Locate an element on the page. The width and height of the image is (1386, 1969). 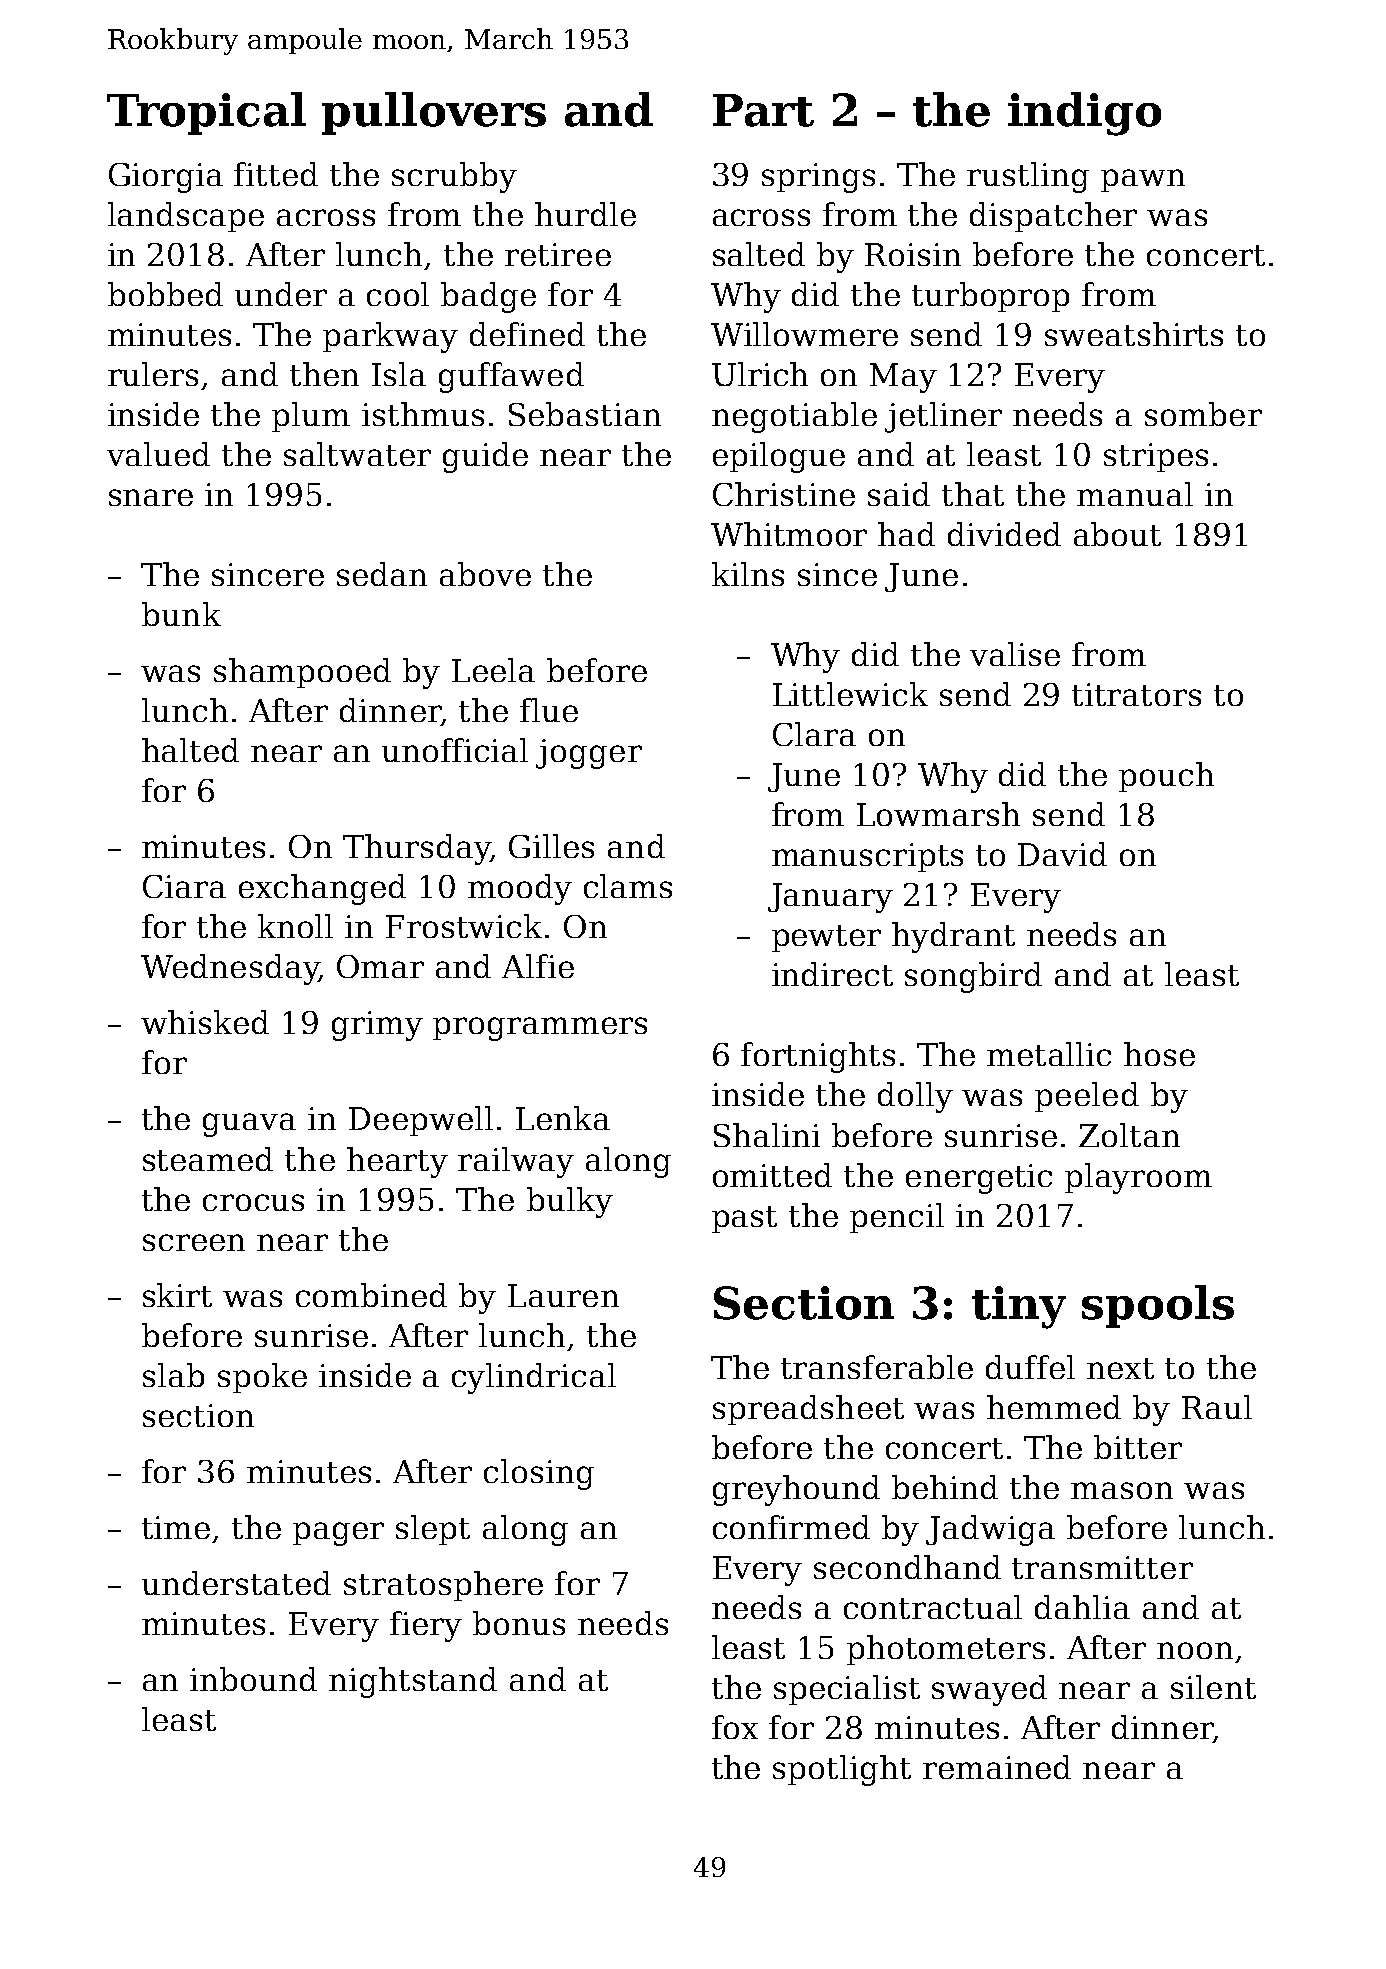
saltwater is located at coordinates (357, 454).
